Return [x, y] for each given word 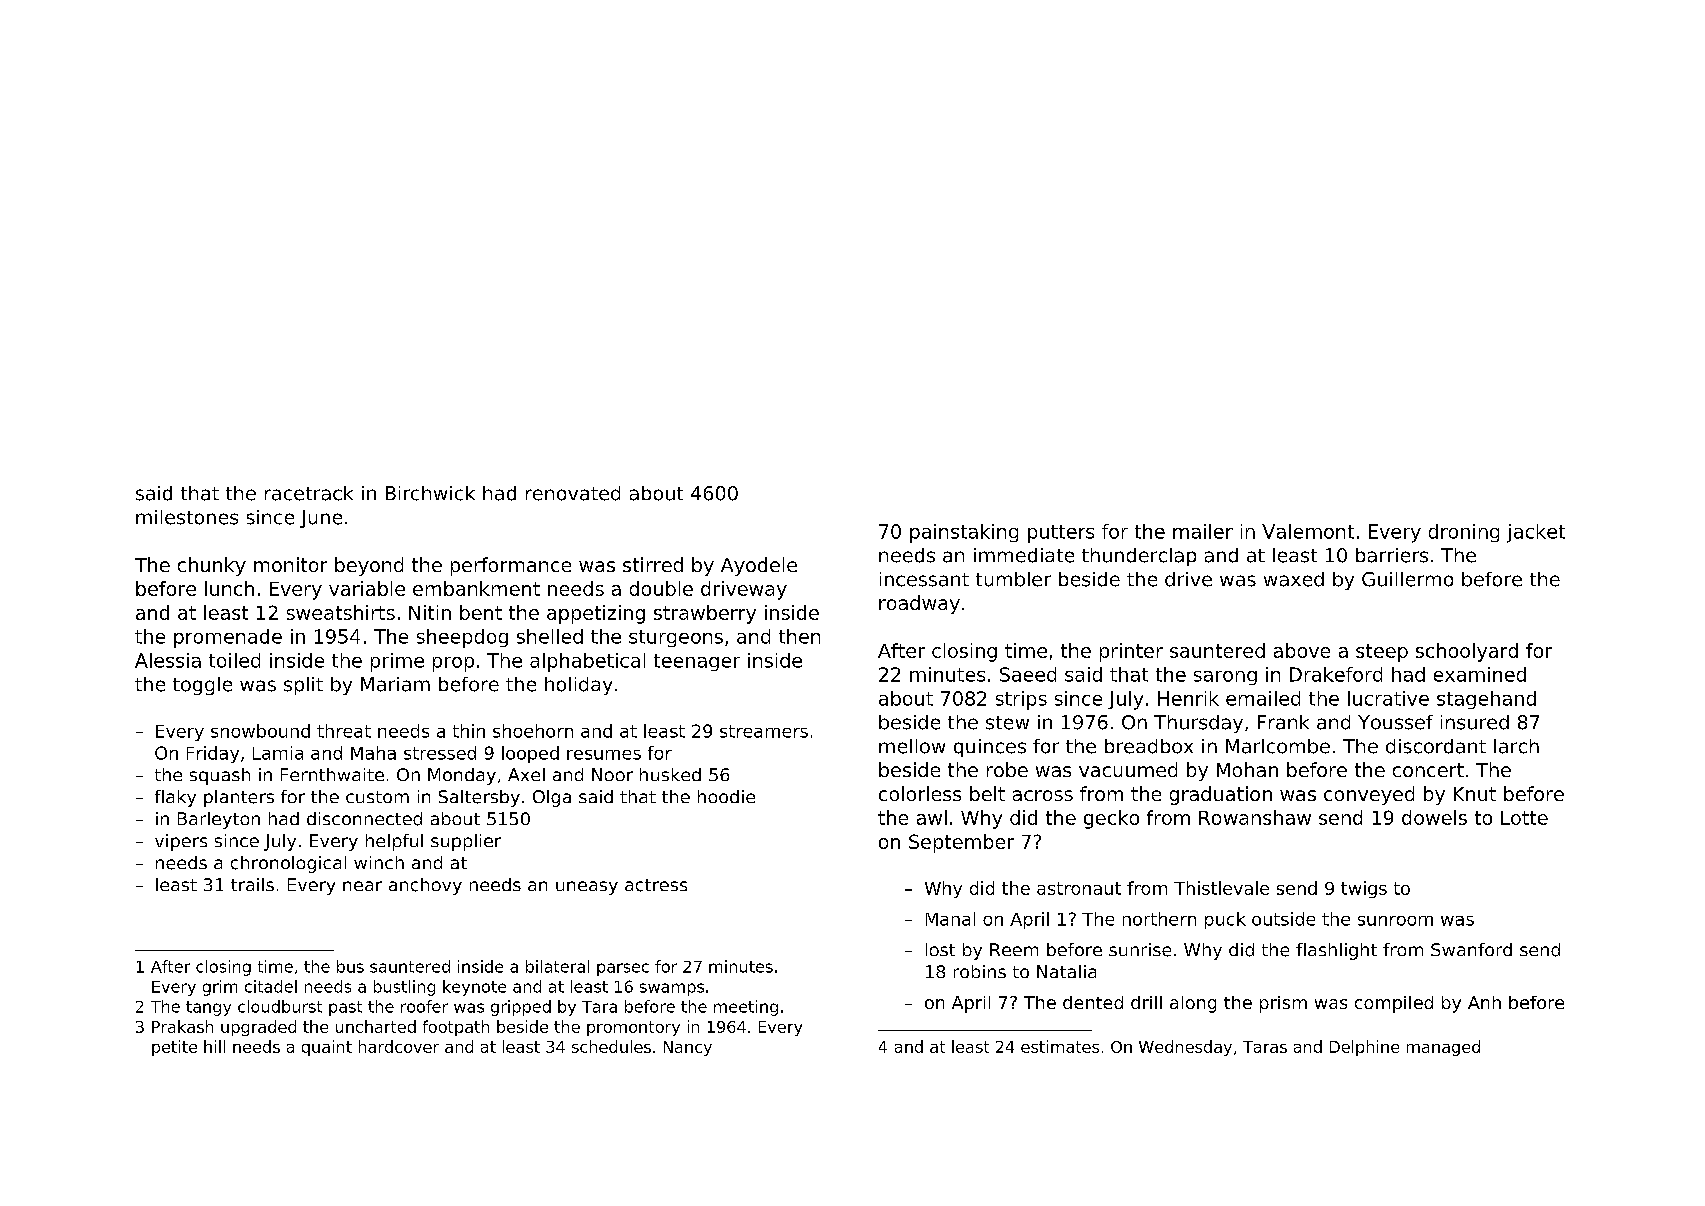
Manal [950, 919]
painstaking [964, 533]
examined [1480, 674]
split [303, 686]
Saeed [1028, 674]
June [321, 519]
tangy [208, 1008]
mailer [1203, 531]
